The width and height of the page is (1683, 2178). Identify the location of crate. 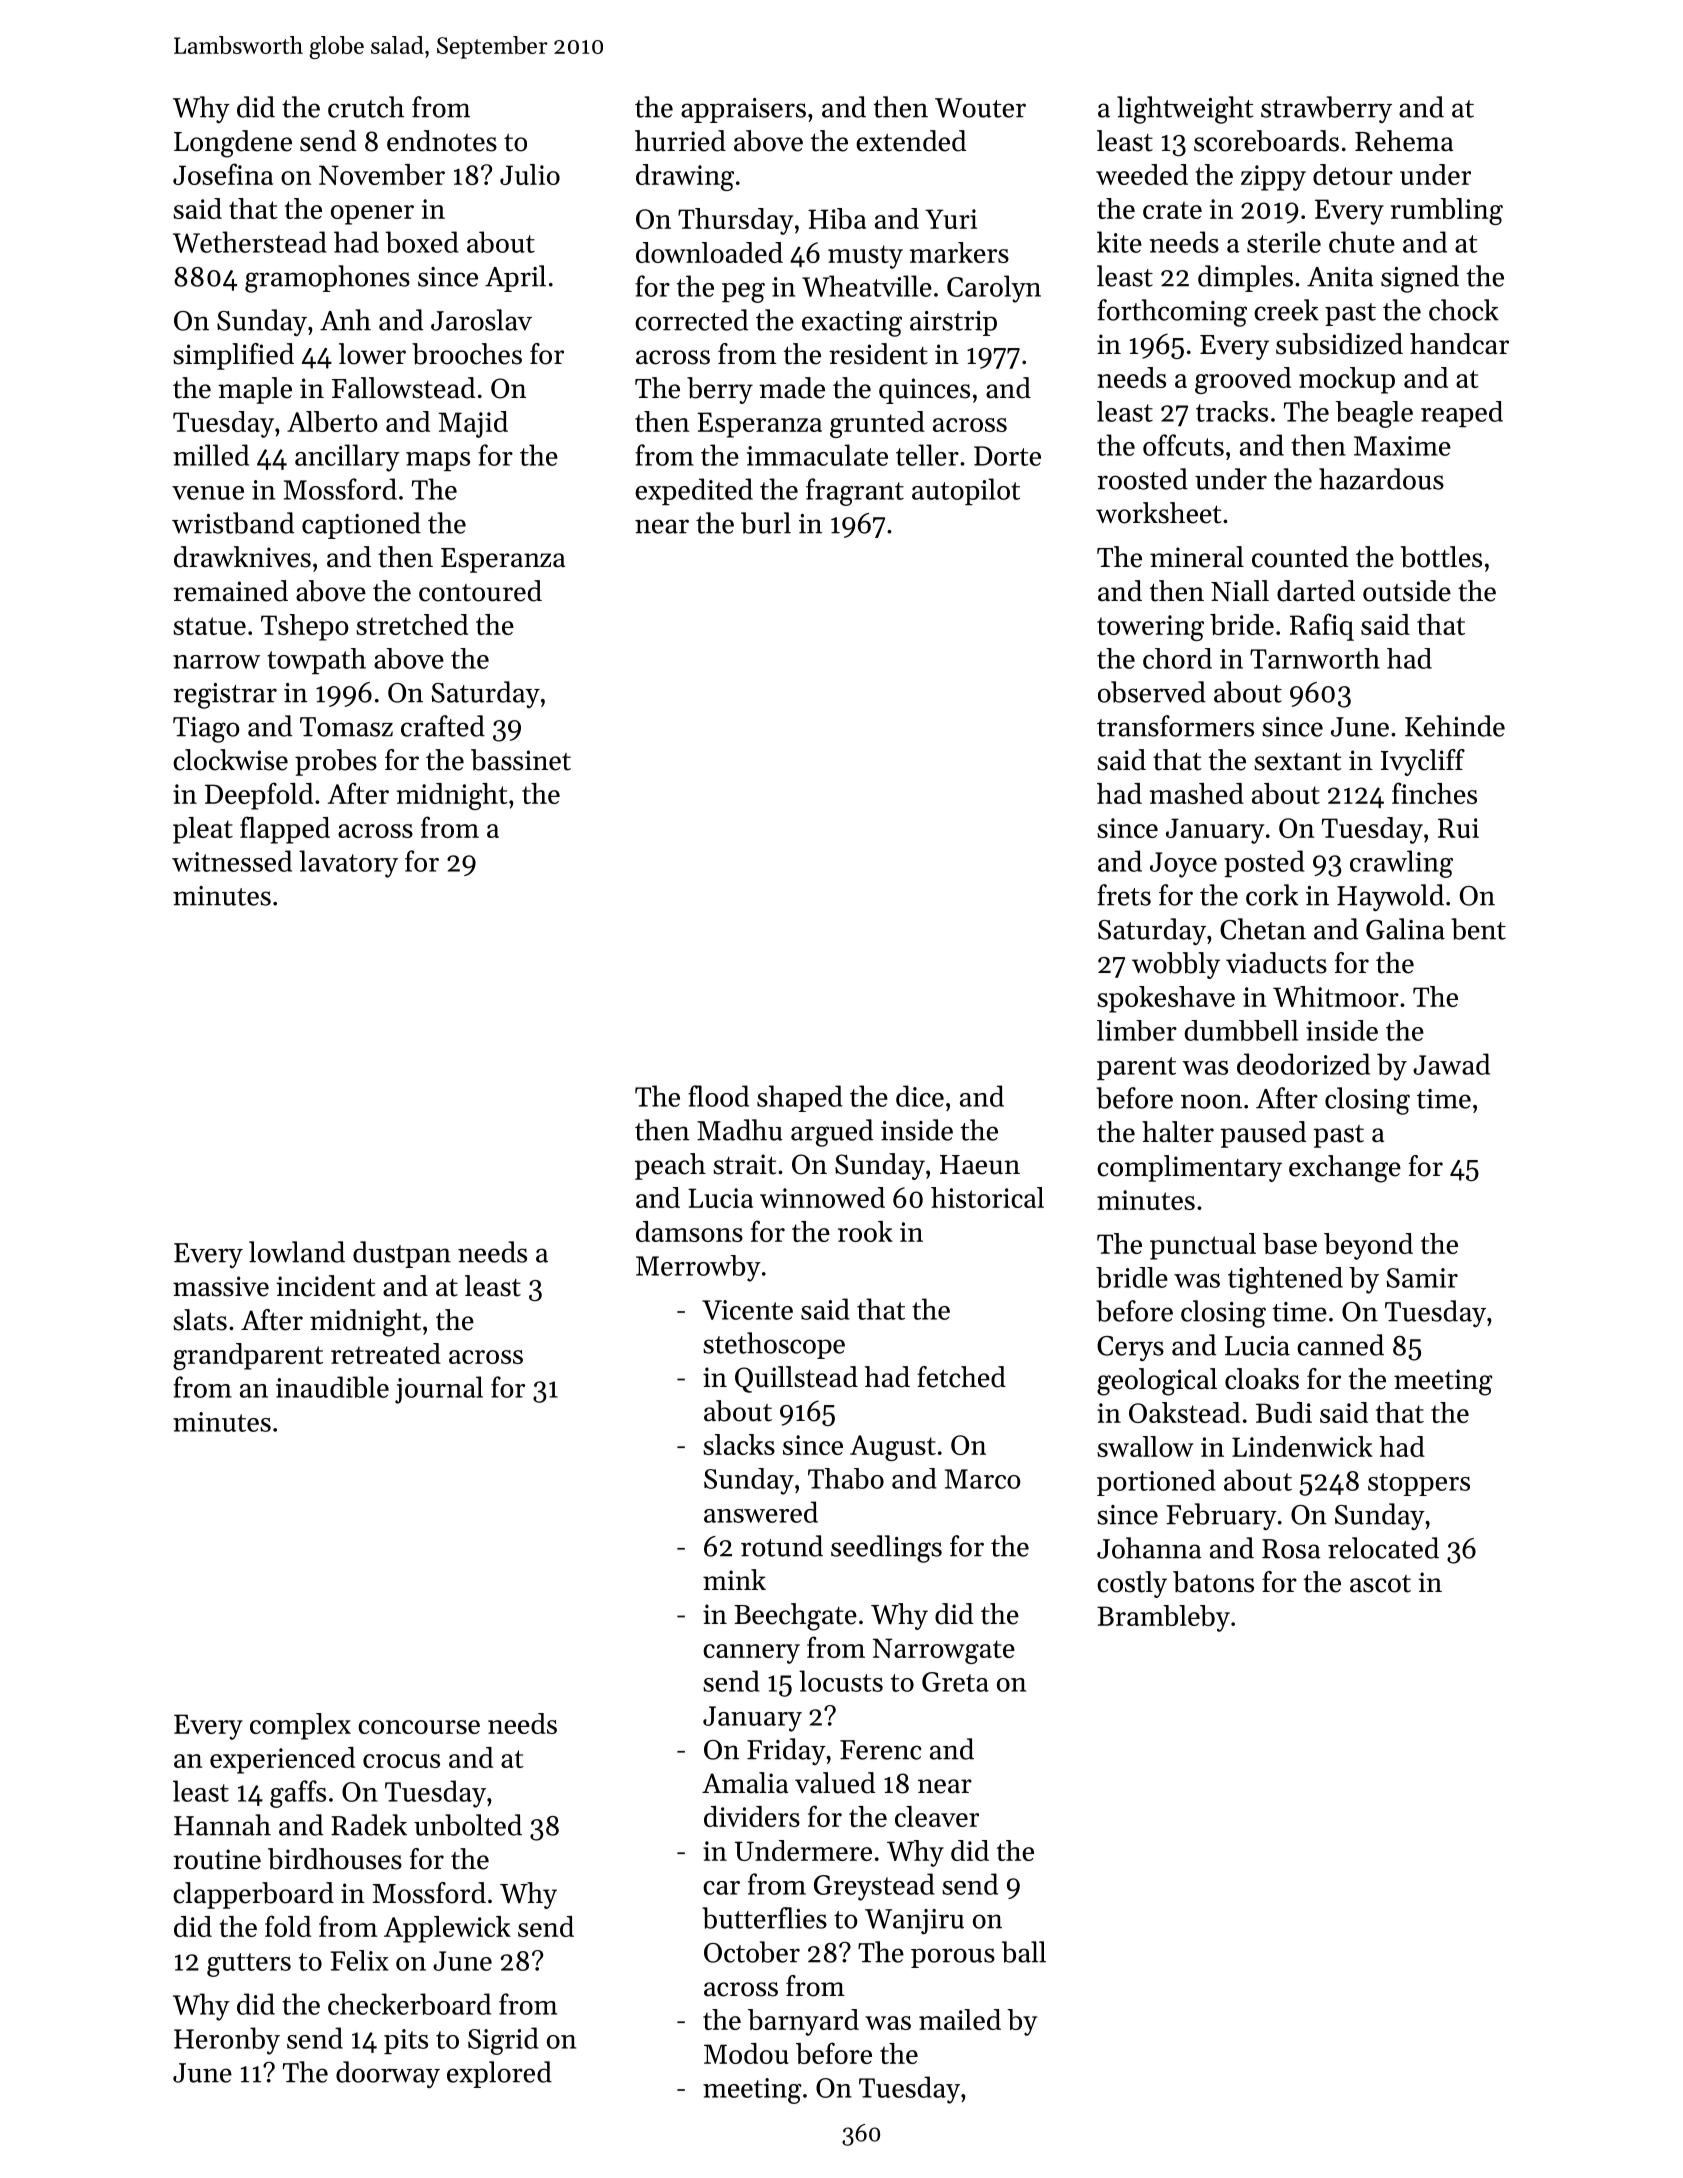
(1172, 210).
